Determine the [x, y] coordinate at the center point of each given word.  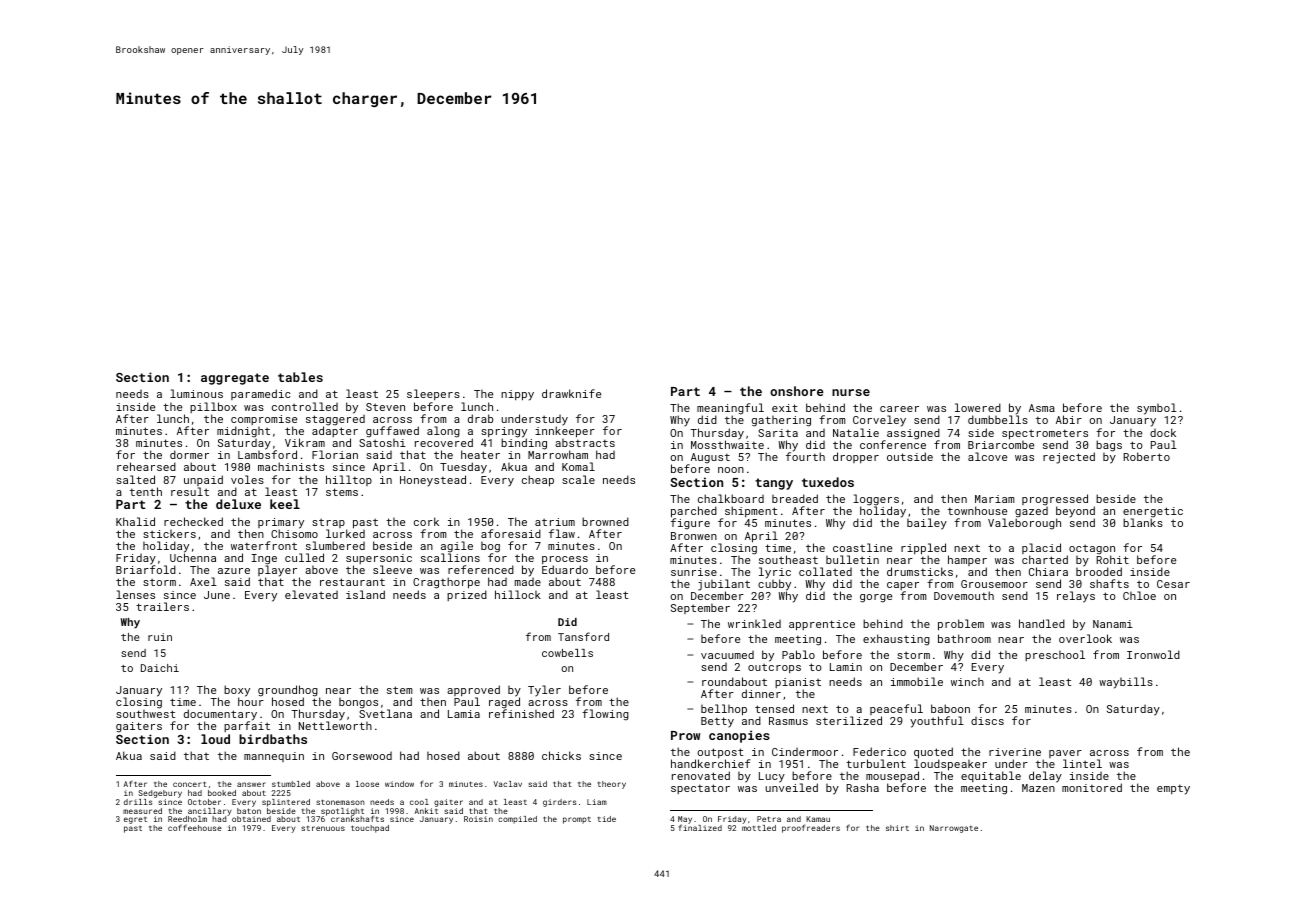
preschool [1055, 655]
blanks [1143, 523]
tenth [146, 491]
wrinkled [754, 623]
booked [222, 793]
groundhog [288, 691]
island [365, 594]
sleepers [433, 394]
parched [694, 512]
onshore [797, 391]
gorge [876, 598]
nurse [851, 392]
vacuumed [727, 655]
